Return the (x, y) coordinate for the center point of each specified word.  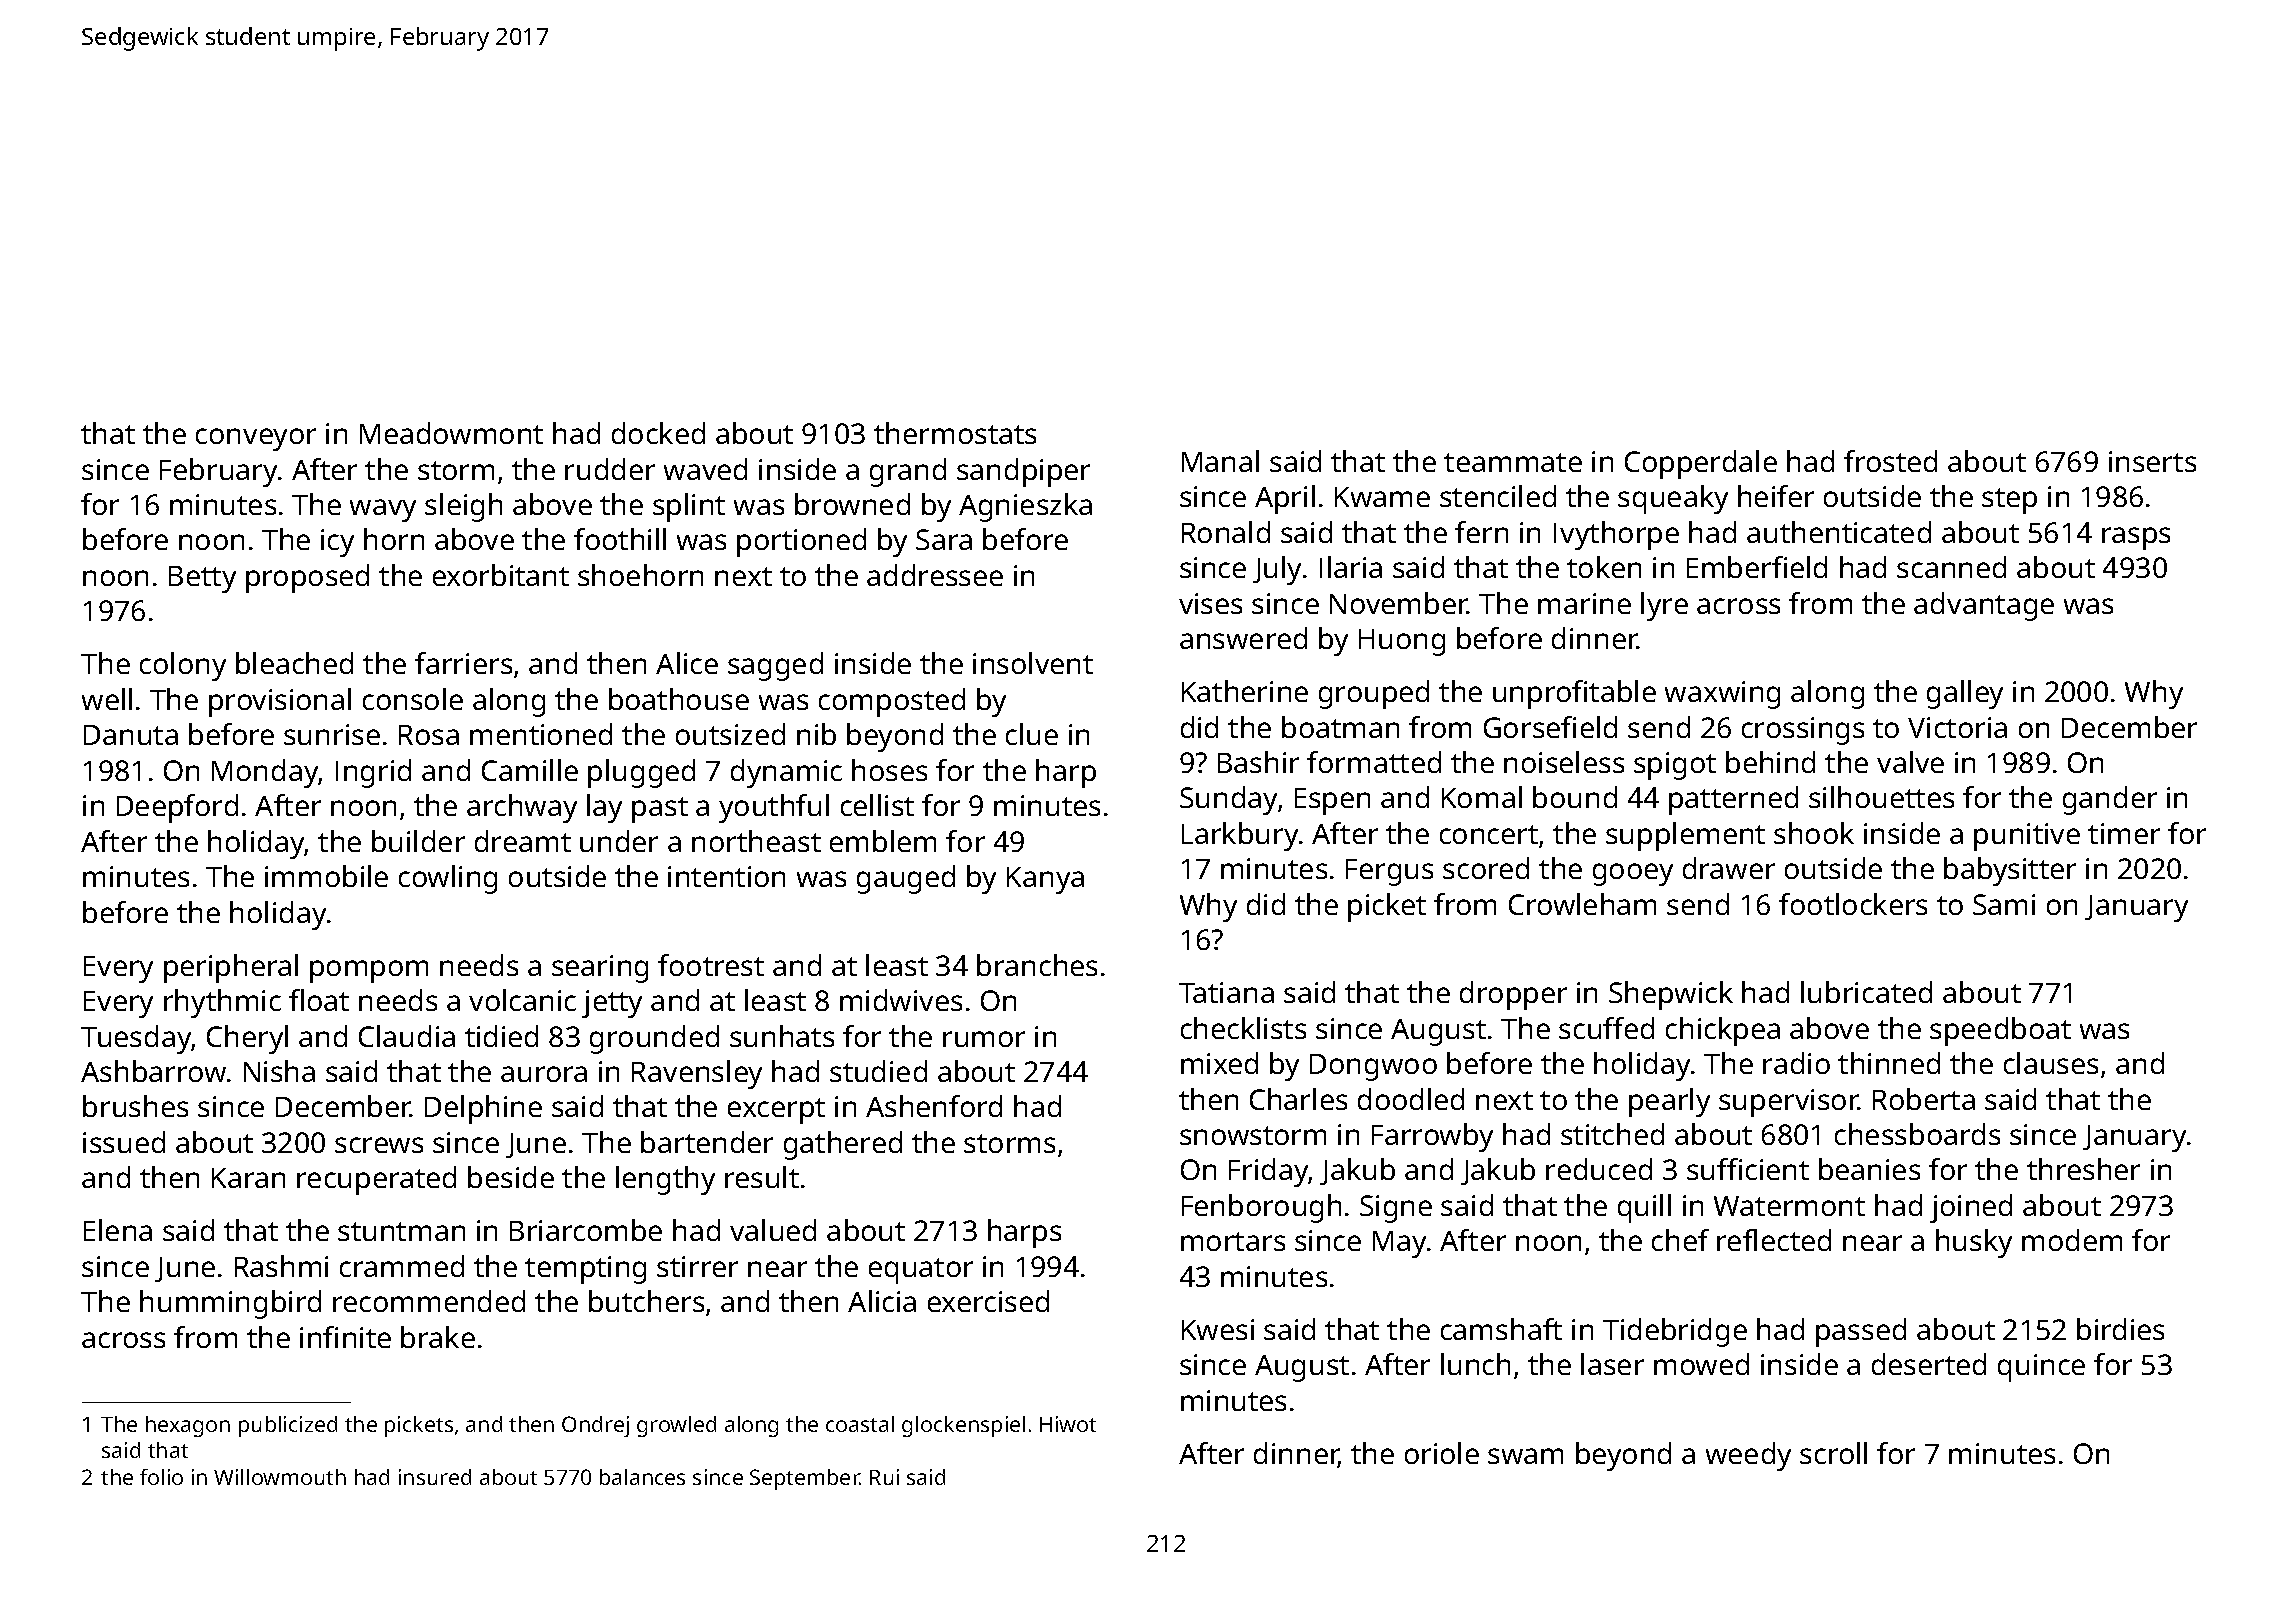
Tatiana (1226, 992)
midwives (901, 1000)
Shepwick (1671, 995)
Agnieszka (1025, 507)
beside (511, 1177)
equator (921, 1271)
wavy (383, 510)
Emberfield (1757, 567)
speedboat (2000, 1031)
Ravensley (697, 1074)
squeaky (1673, 499)
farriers (463, 663)
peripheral (231, 968)
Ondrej (595, 1426)
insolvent (1033, 663)
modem (2072, 1240)
